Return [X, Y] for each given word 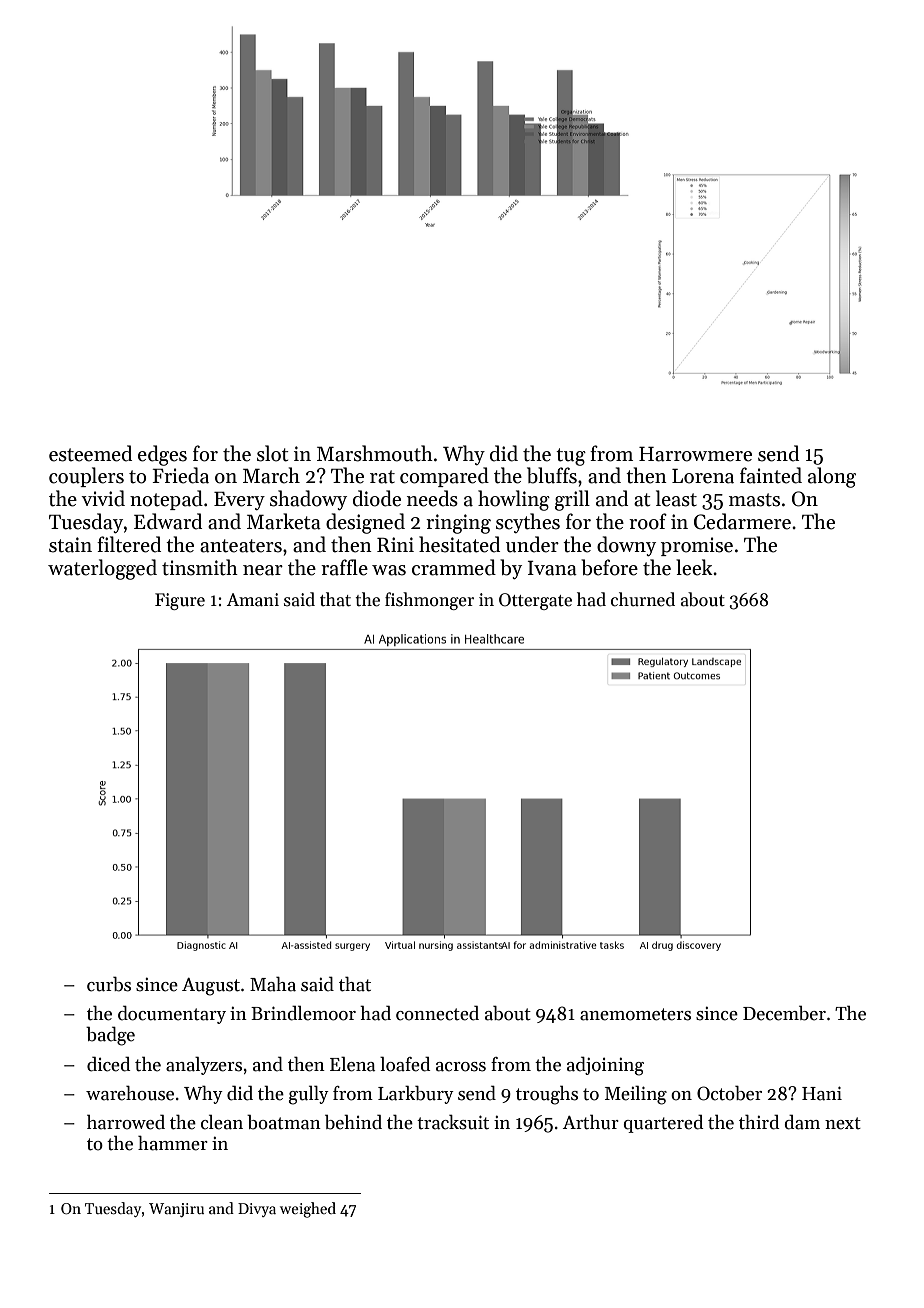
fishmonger [429, 601]
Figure [180, 601]
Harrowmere [695, 454]
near [263, 570]
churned [643, 599]
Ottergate [535, 601]
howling [514, 500]
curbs [109, 984]
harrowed [126, 1122]
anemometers [635, 1014]
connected [437, 1013]
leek [694, 567]
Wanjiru [176, 1210]
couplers [86, 477]
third [759, 1122]
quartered [663, 1123]
